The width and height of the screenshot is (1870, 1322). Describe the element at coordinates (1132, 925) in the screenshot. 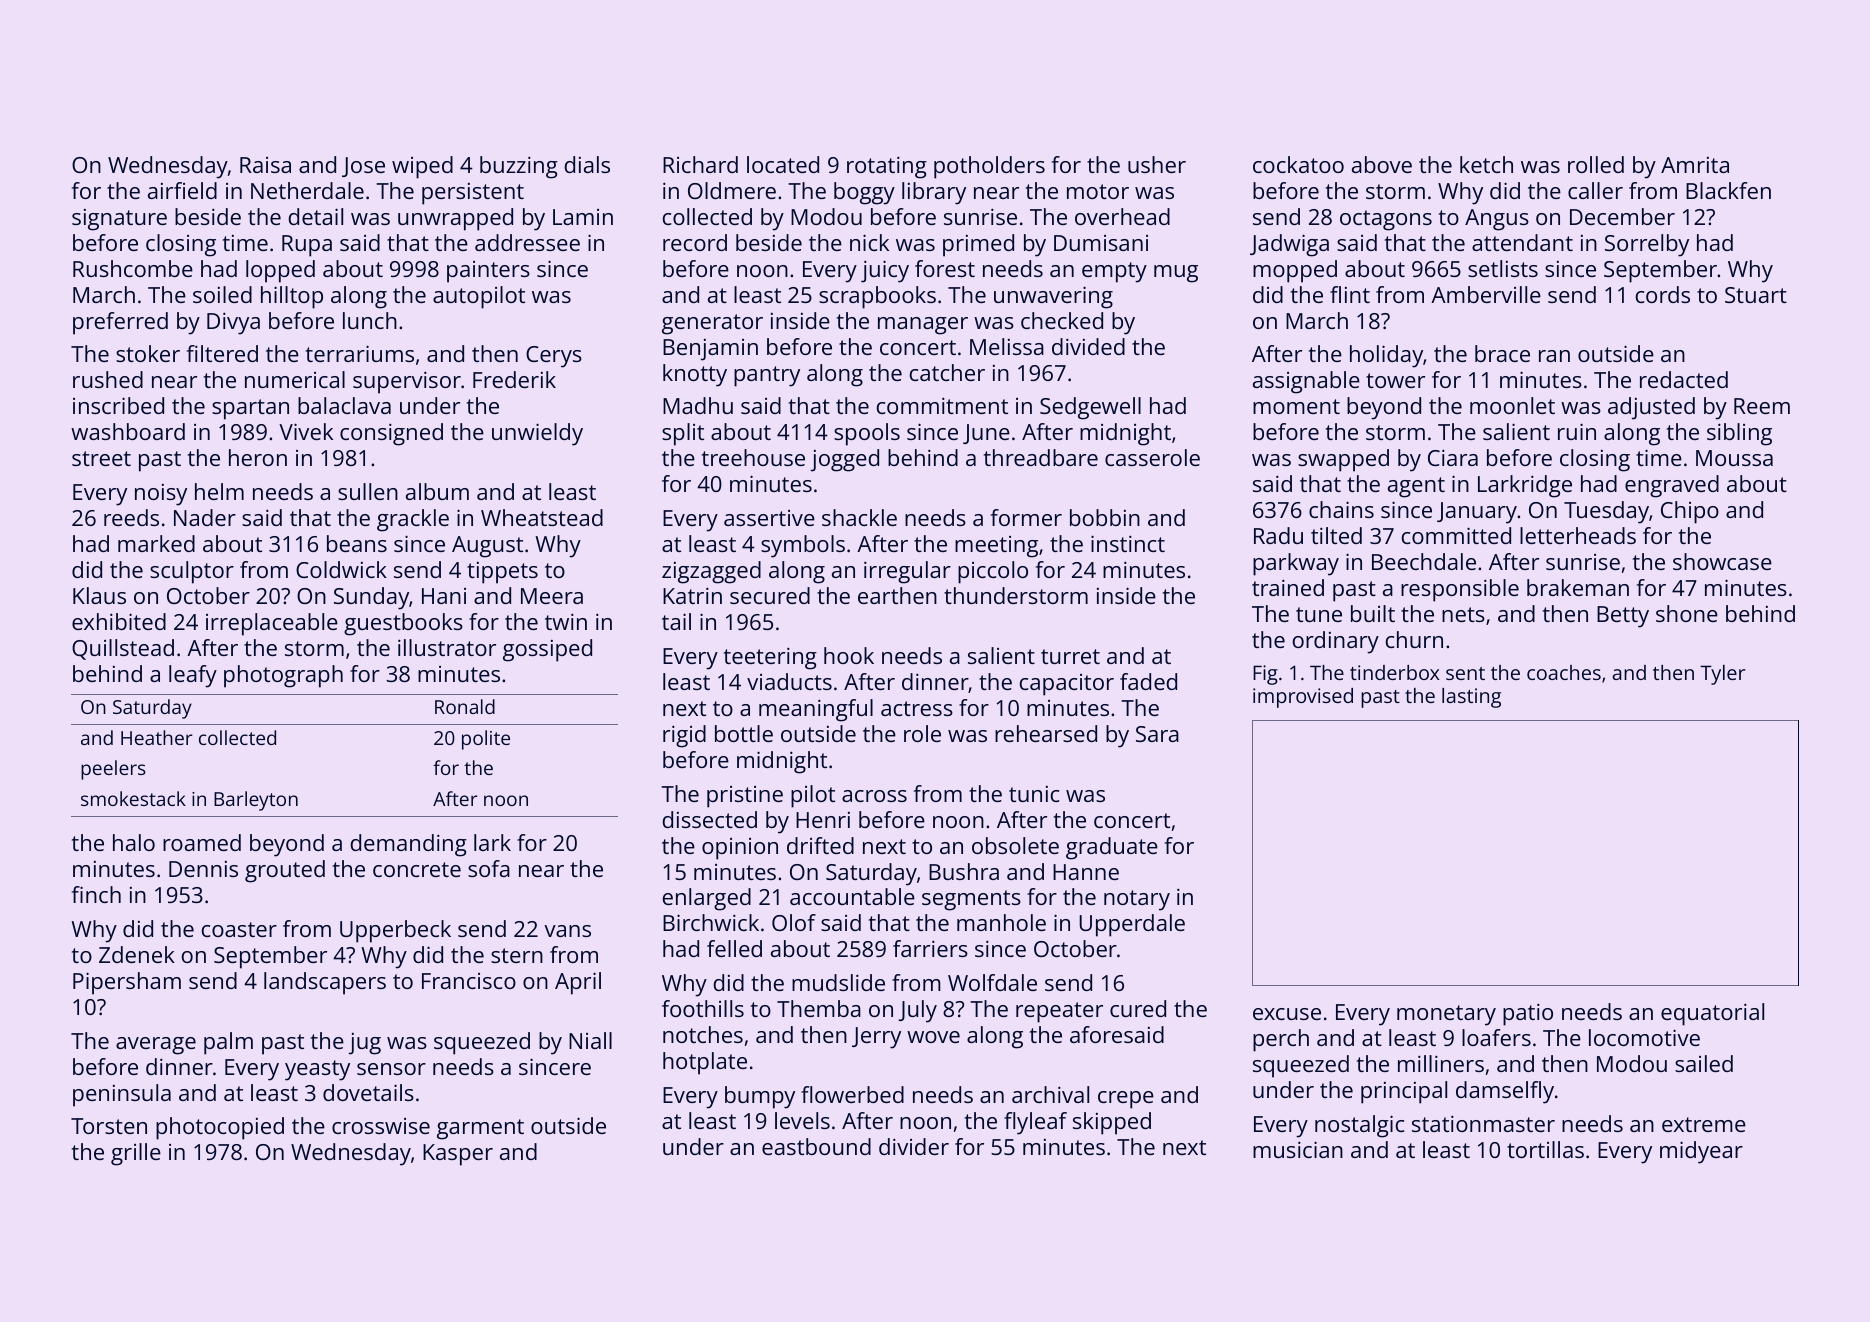

I see `Upperdale` at that location.
